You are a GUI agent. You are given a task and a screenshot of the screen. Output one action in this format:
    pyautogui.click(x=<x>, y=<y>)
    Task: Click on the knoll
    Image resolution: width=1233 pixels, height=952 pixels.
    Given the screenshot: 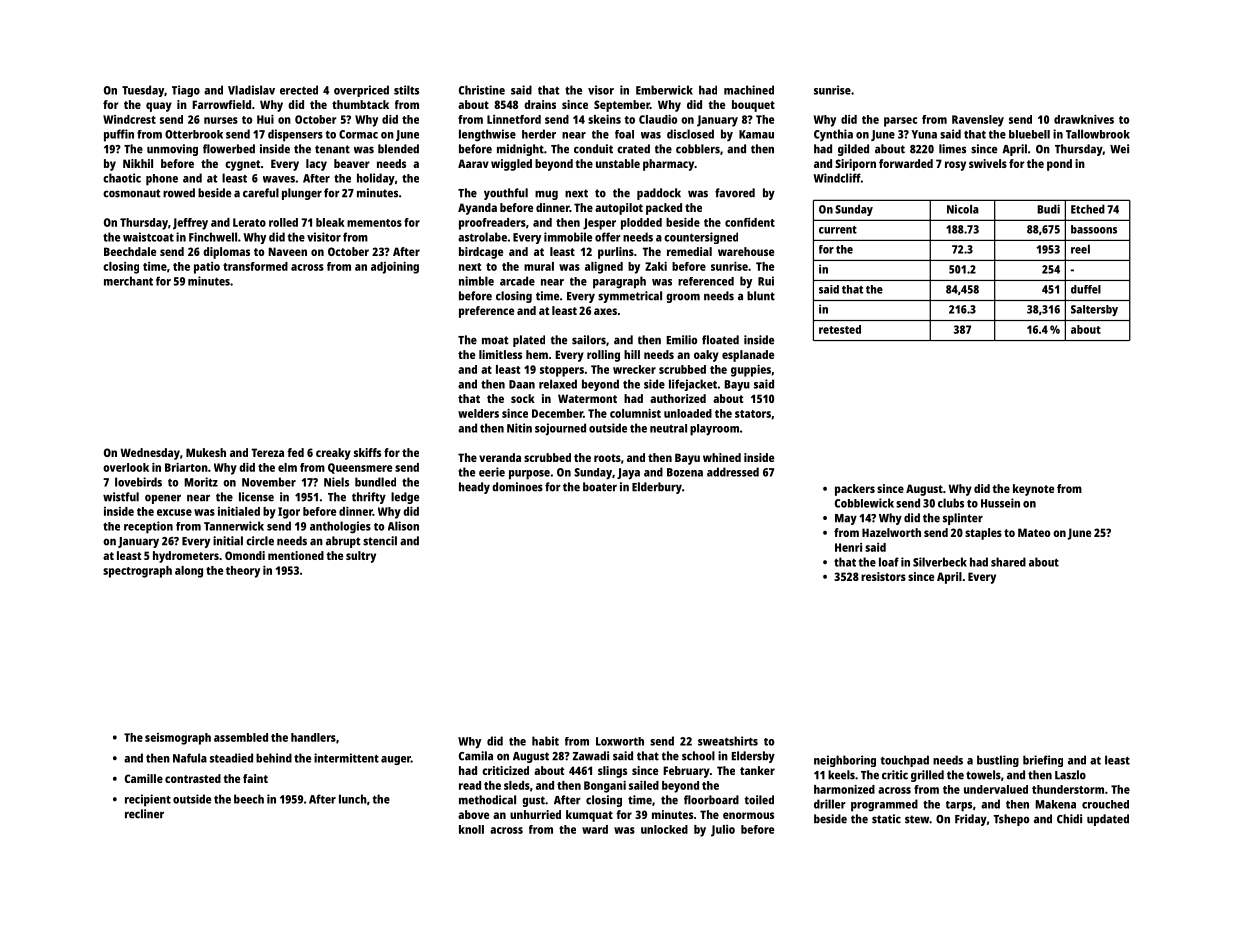 What is the action you would take?
    pyautogui.click(x=471, y=829)
